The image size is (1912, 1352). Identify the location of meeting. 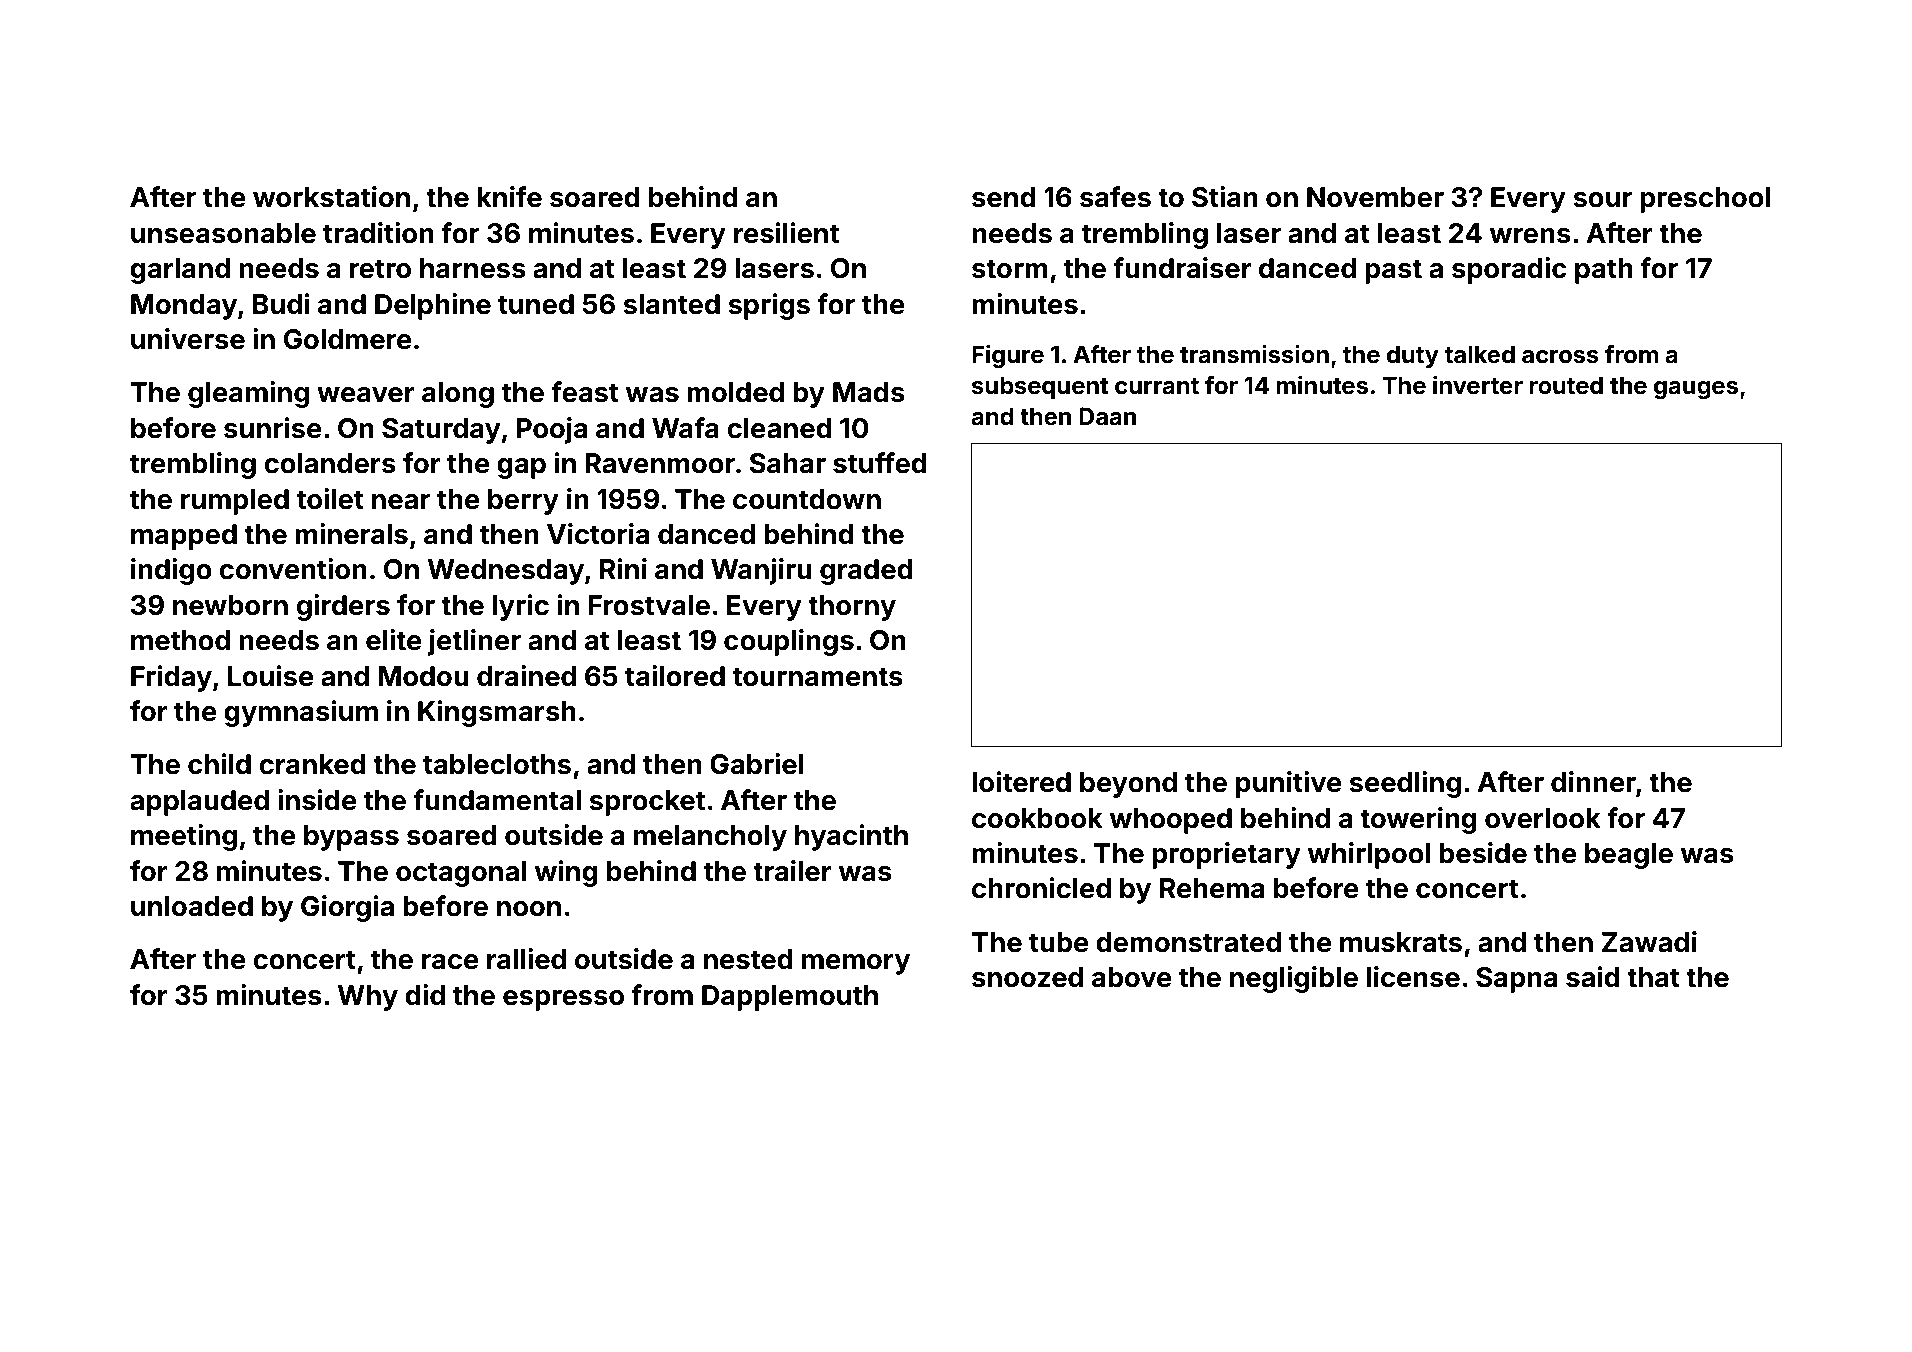
(184, 837).
